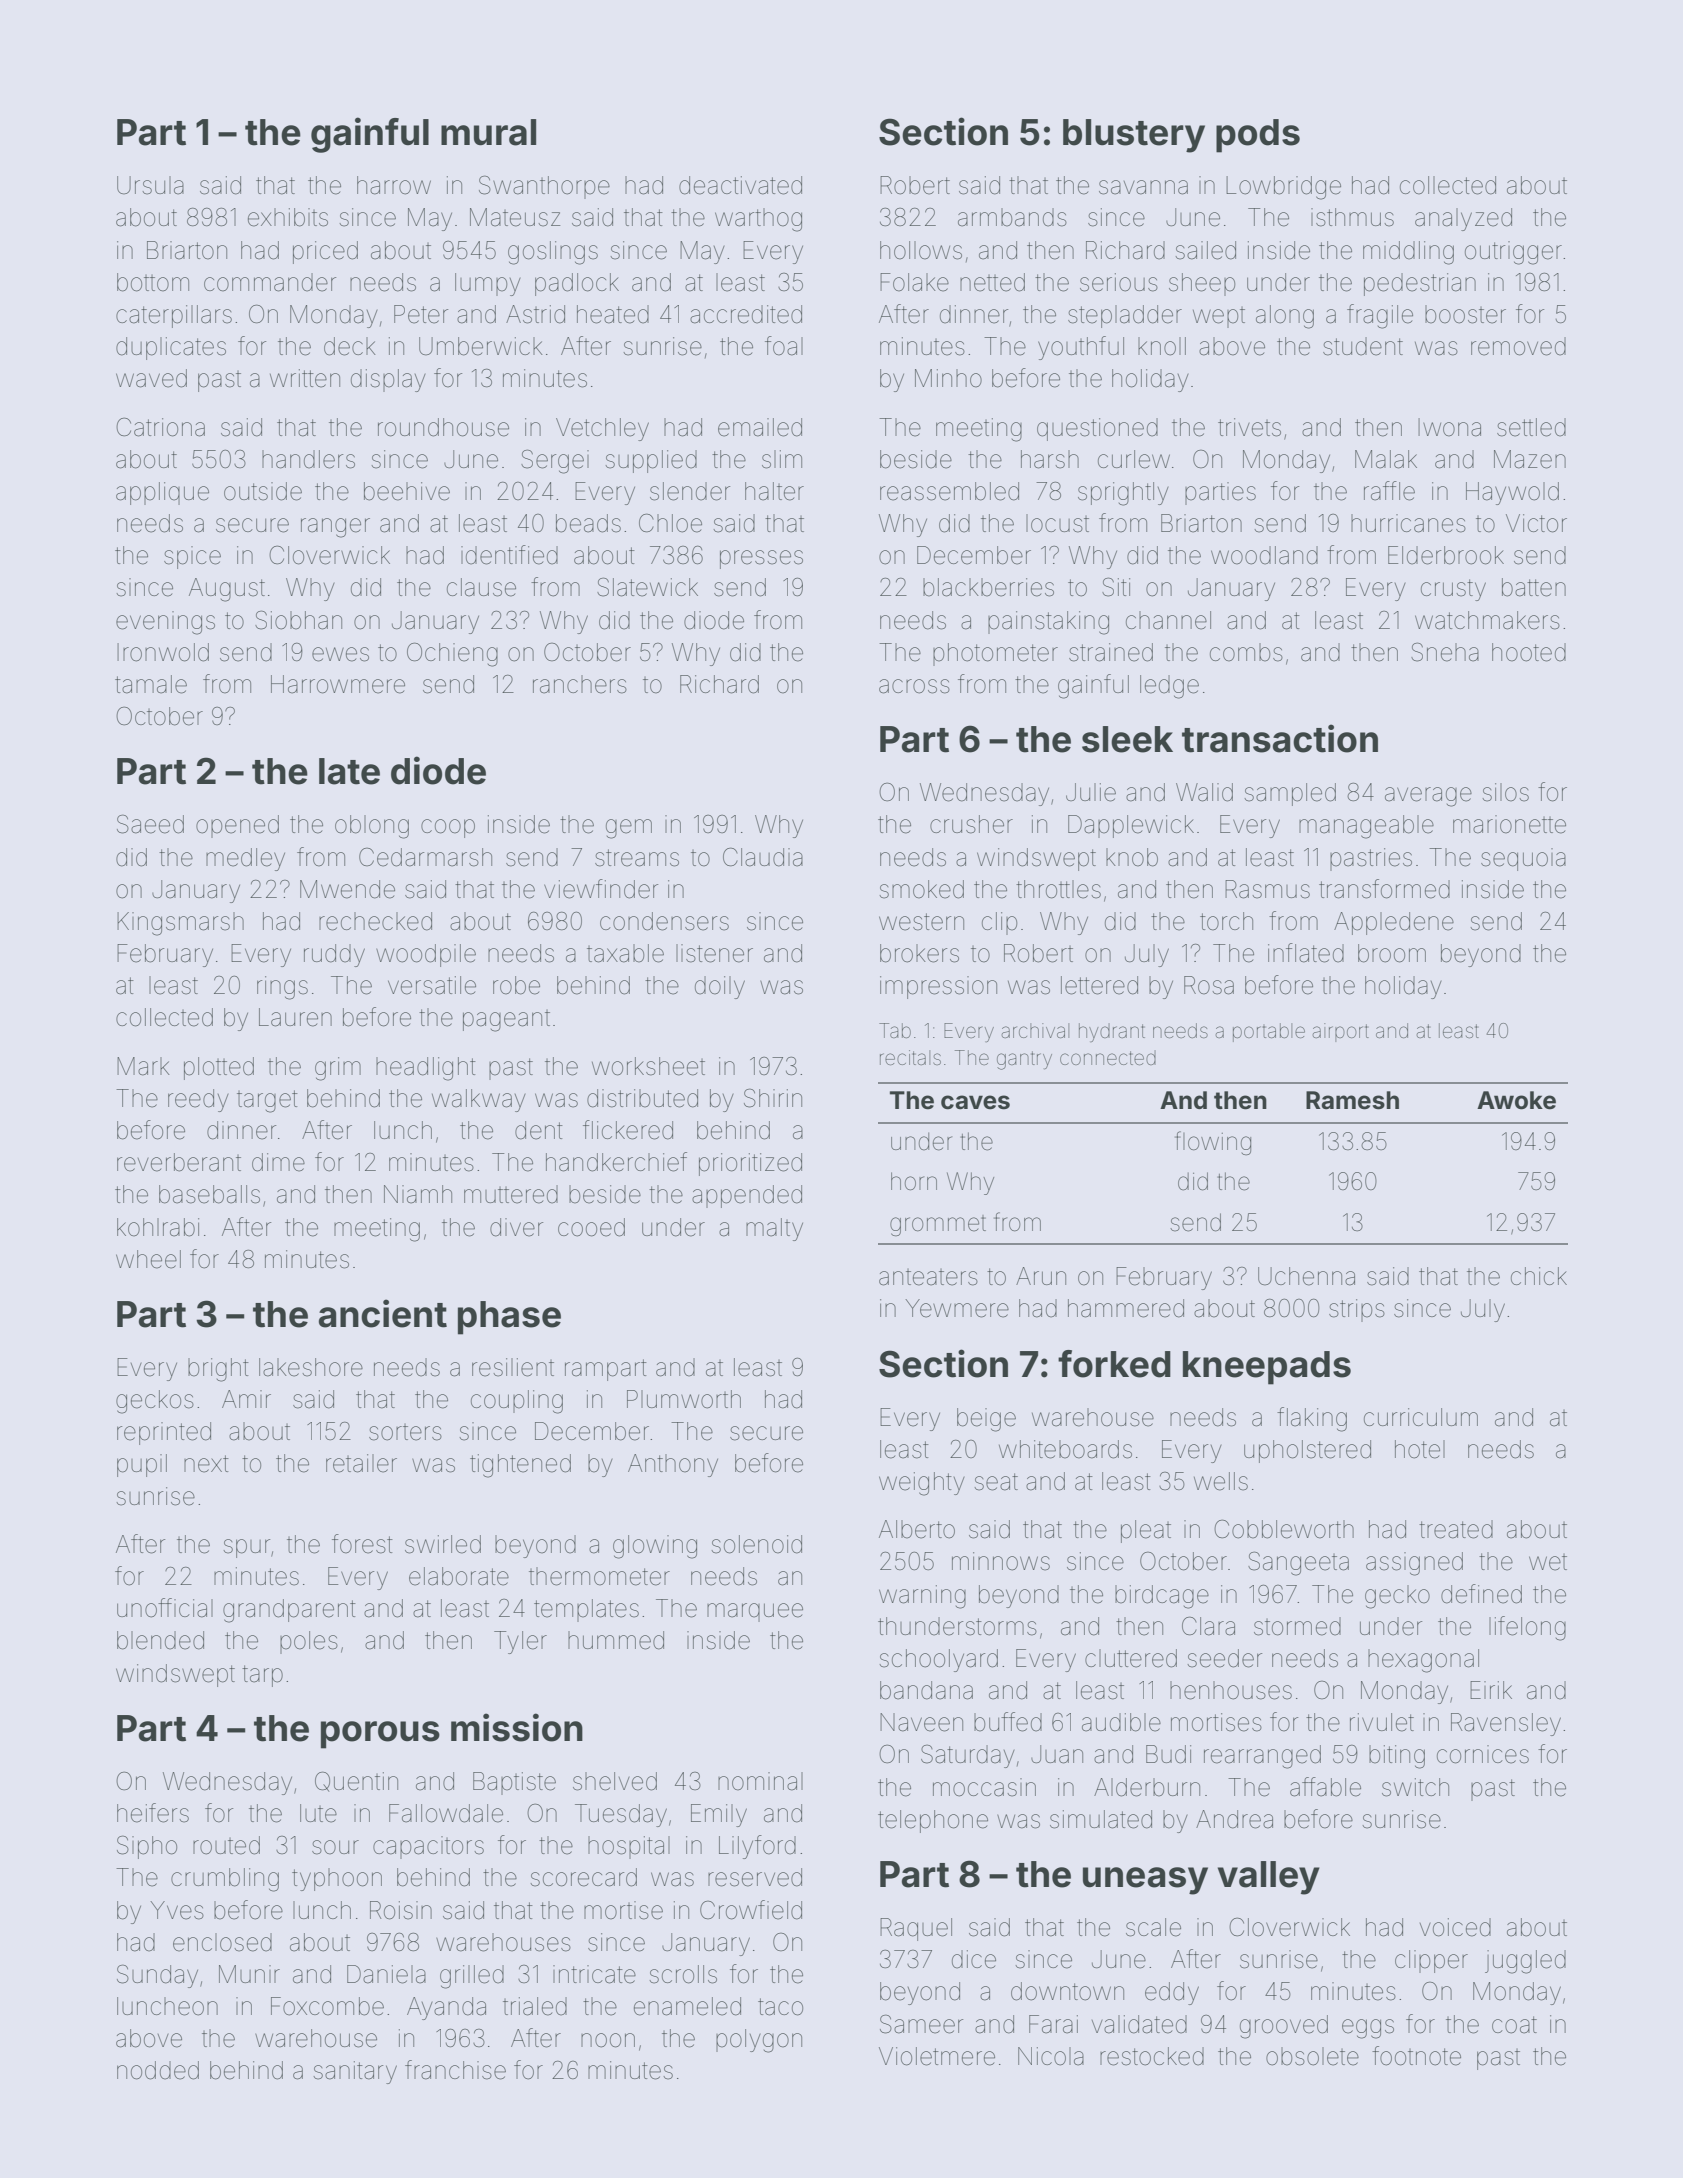 The image size is (1683, 2178). What do you see at coordinates (509, 1318) in the screenshot?
I see `phase` at bounding box center [509, 1318].
